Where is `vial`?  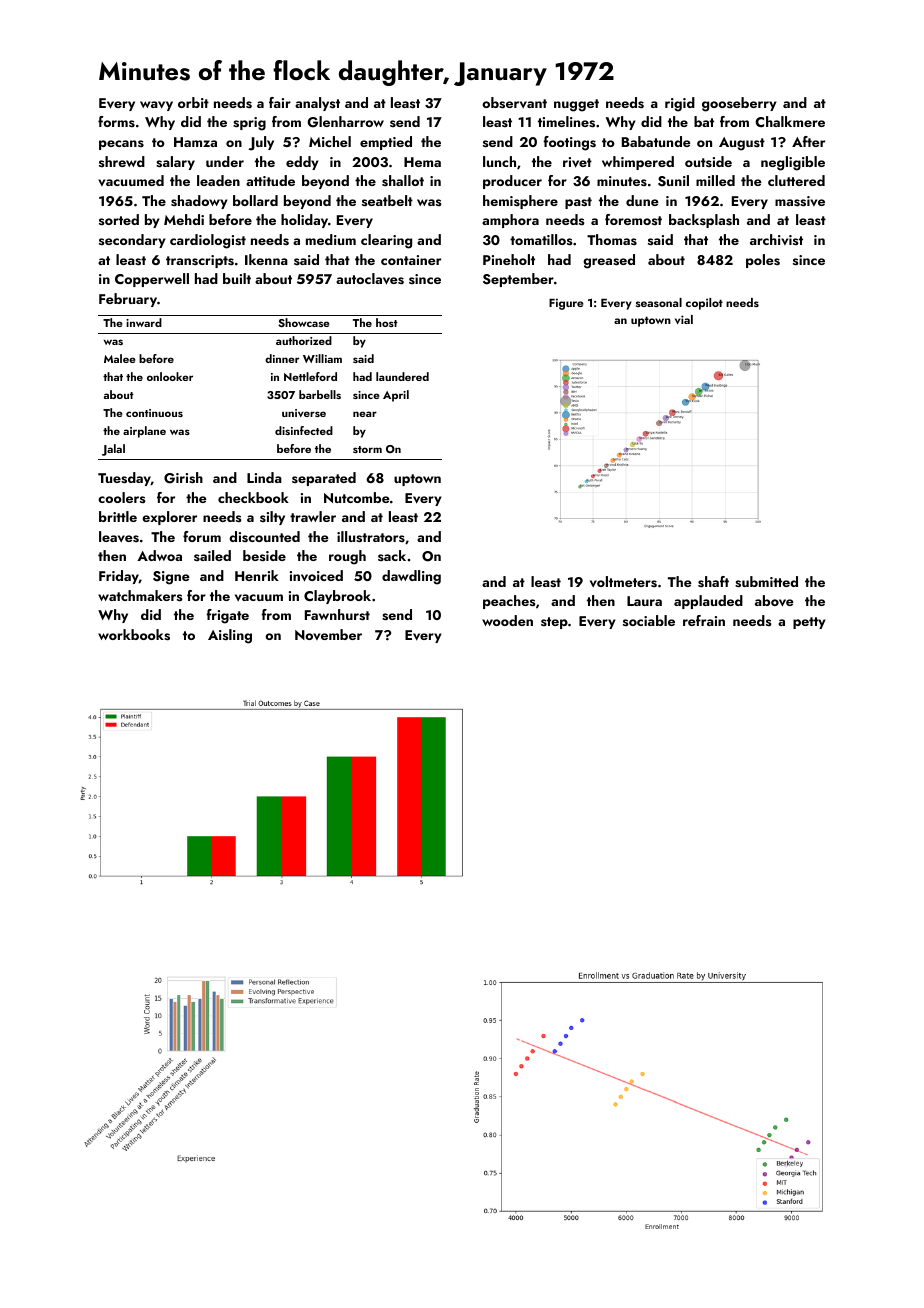 vial is located at coordinates (684, 319).
